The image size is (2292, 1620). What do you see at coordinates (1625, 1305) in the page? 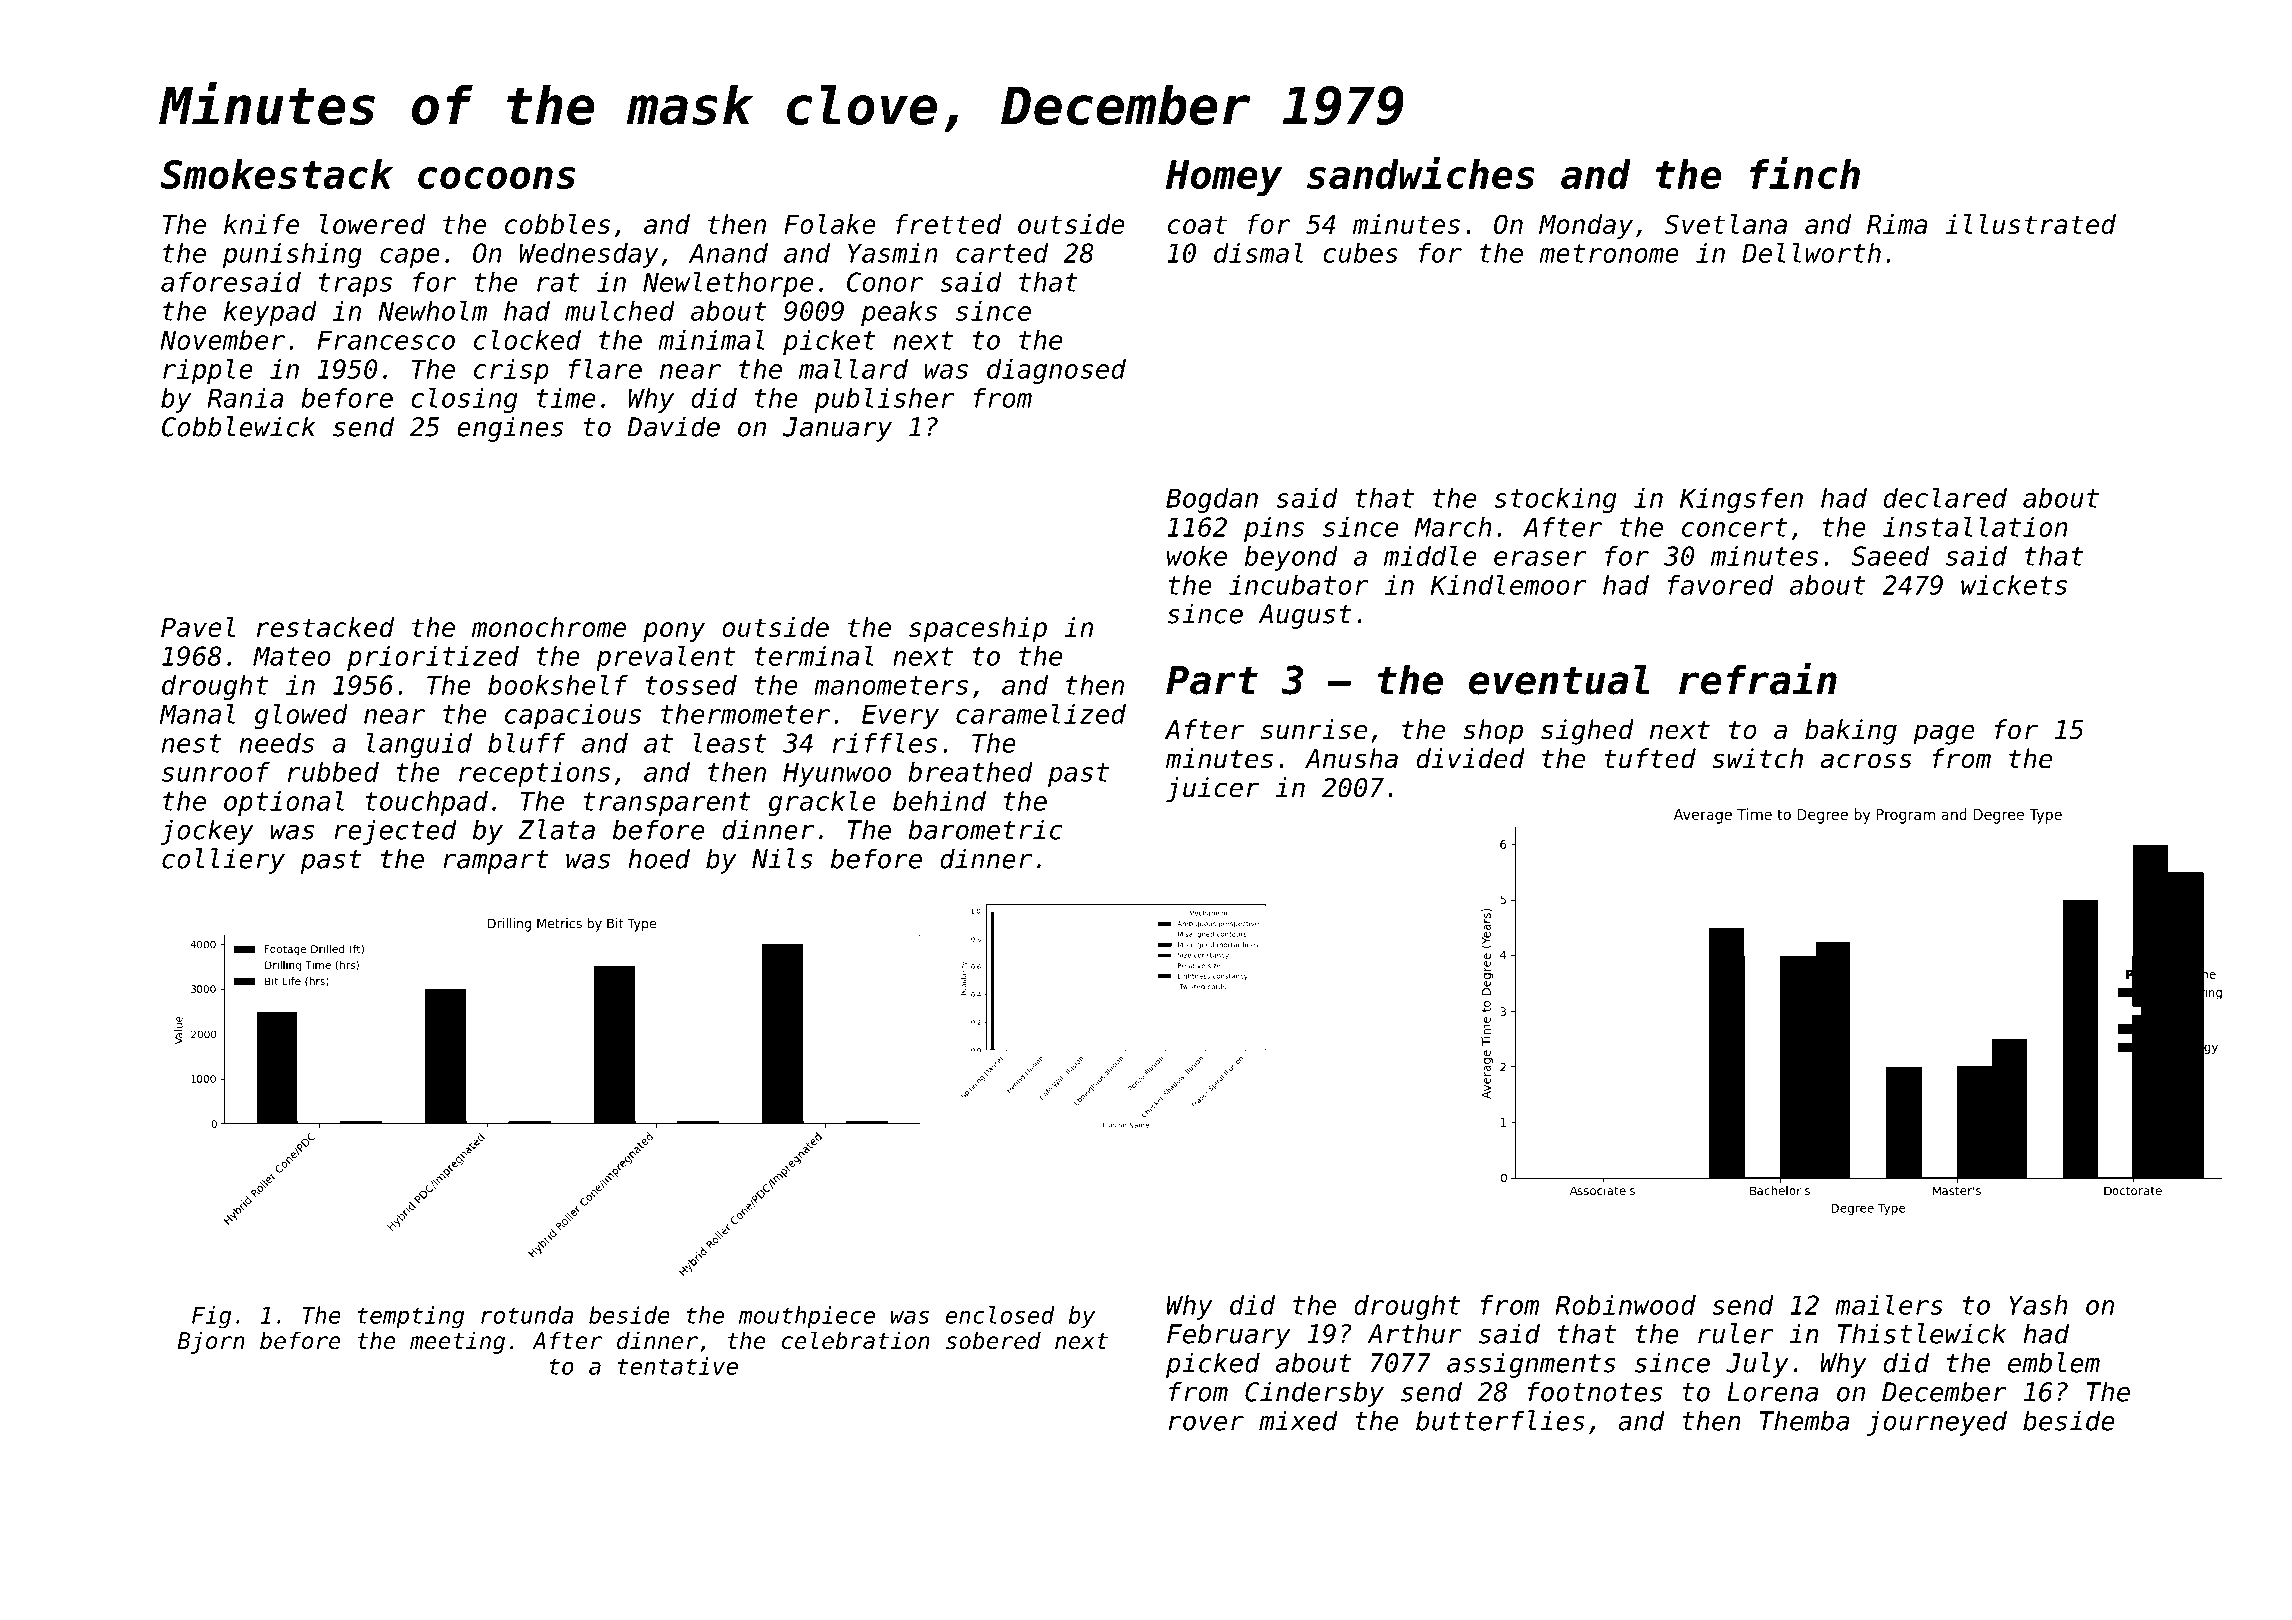
I see `Robinwood` at bounding box center [1625, 1305].
